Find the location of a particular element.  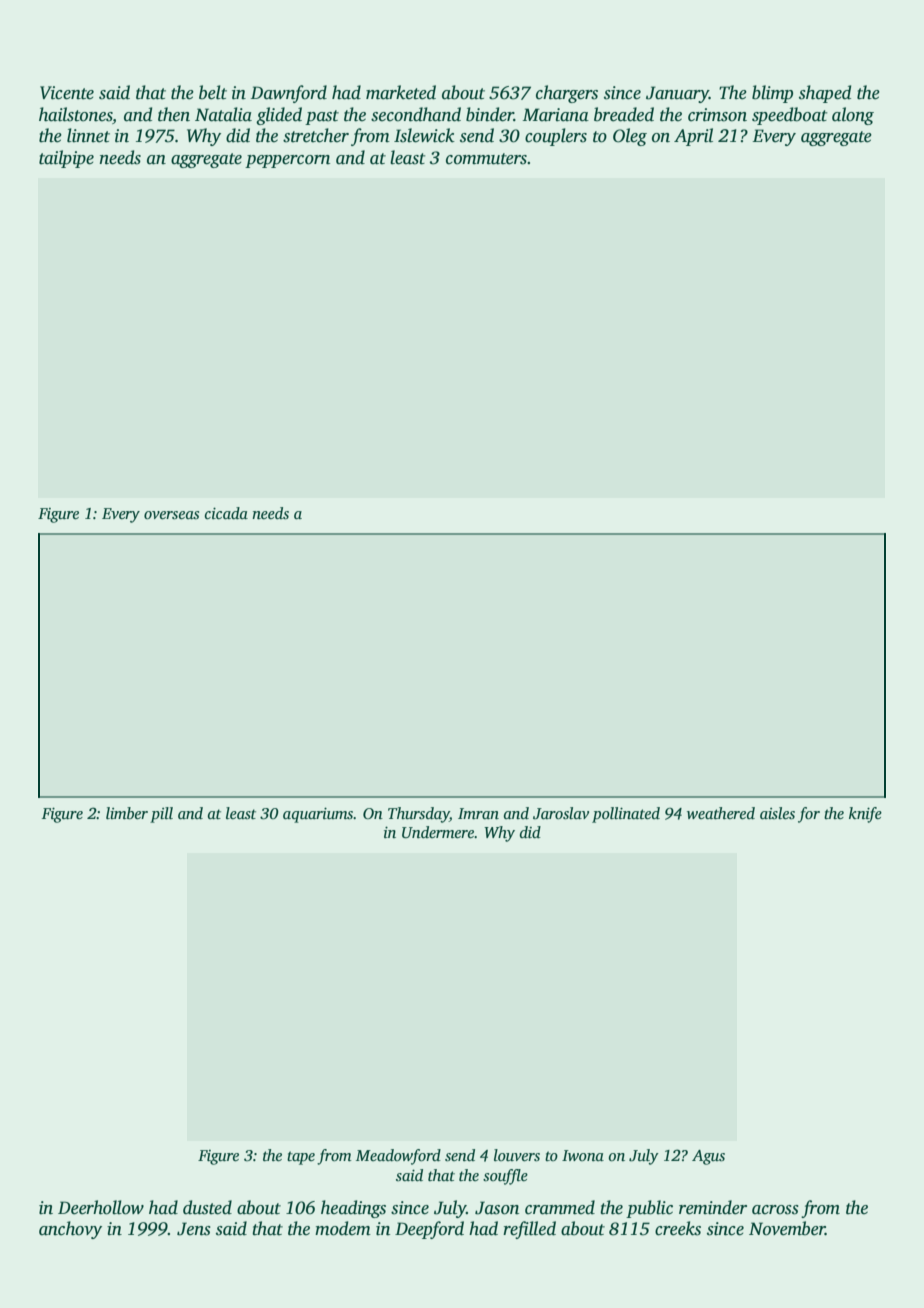

louvers is located at coordinates (517, 1155).
